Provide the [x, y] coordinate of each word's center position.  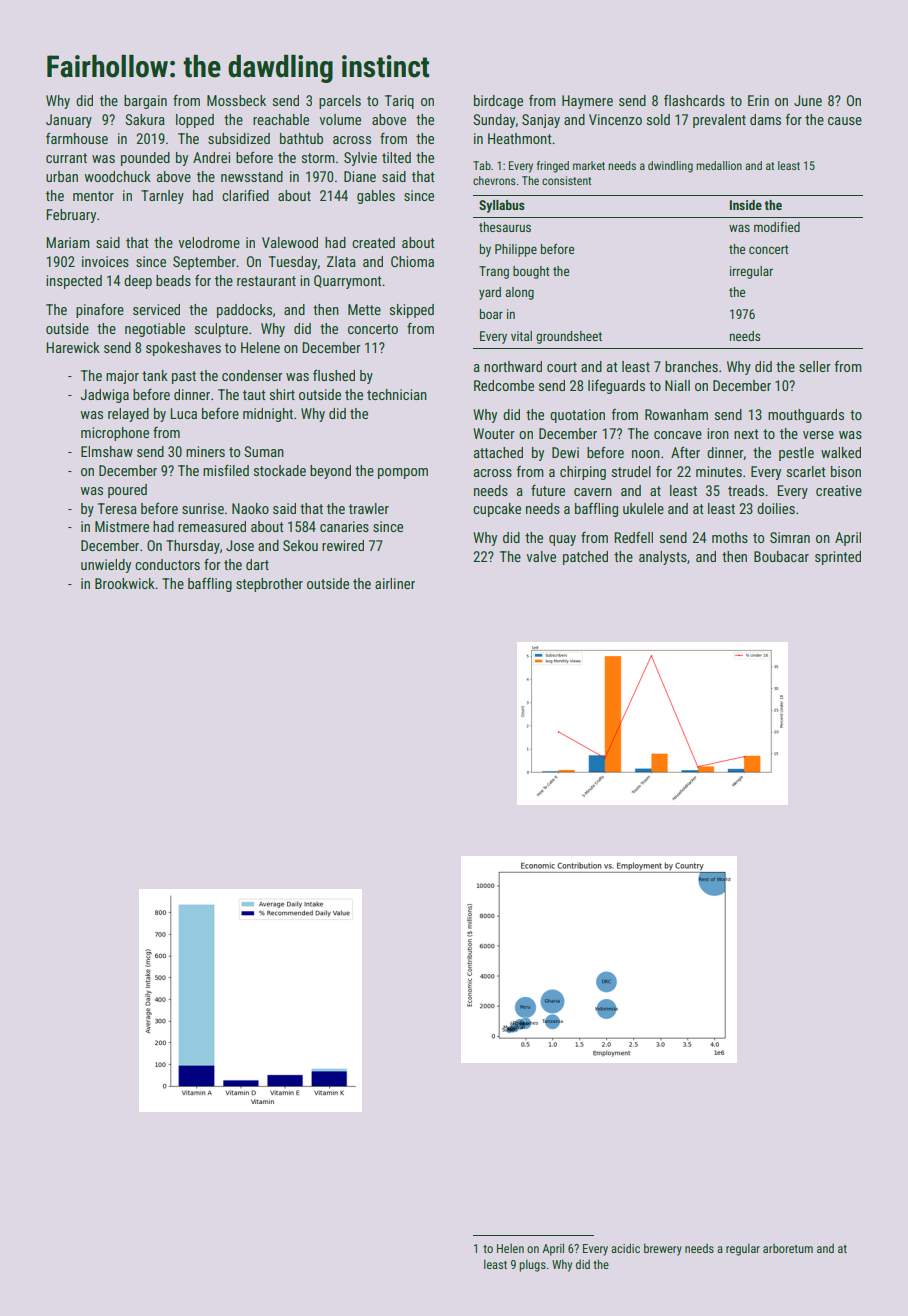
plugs [532, 1265]
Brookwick [125, 583]
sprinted [838, 558]
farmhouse [77, 138]
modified [777, 227]
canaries [344, 526]
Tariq [399, 102]
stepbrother [269, 585]
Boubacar [781, 556]
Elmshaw [107, 451]
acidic [625, 1248]
